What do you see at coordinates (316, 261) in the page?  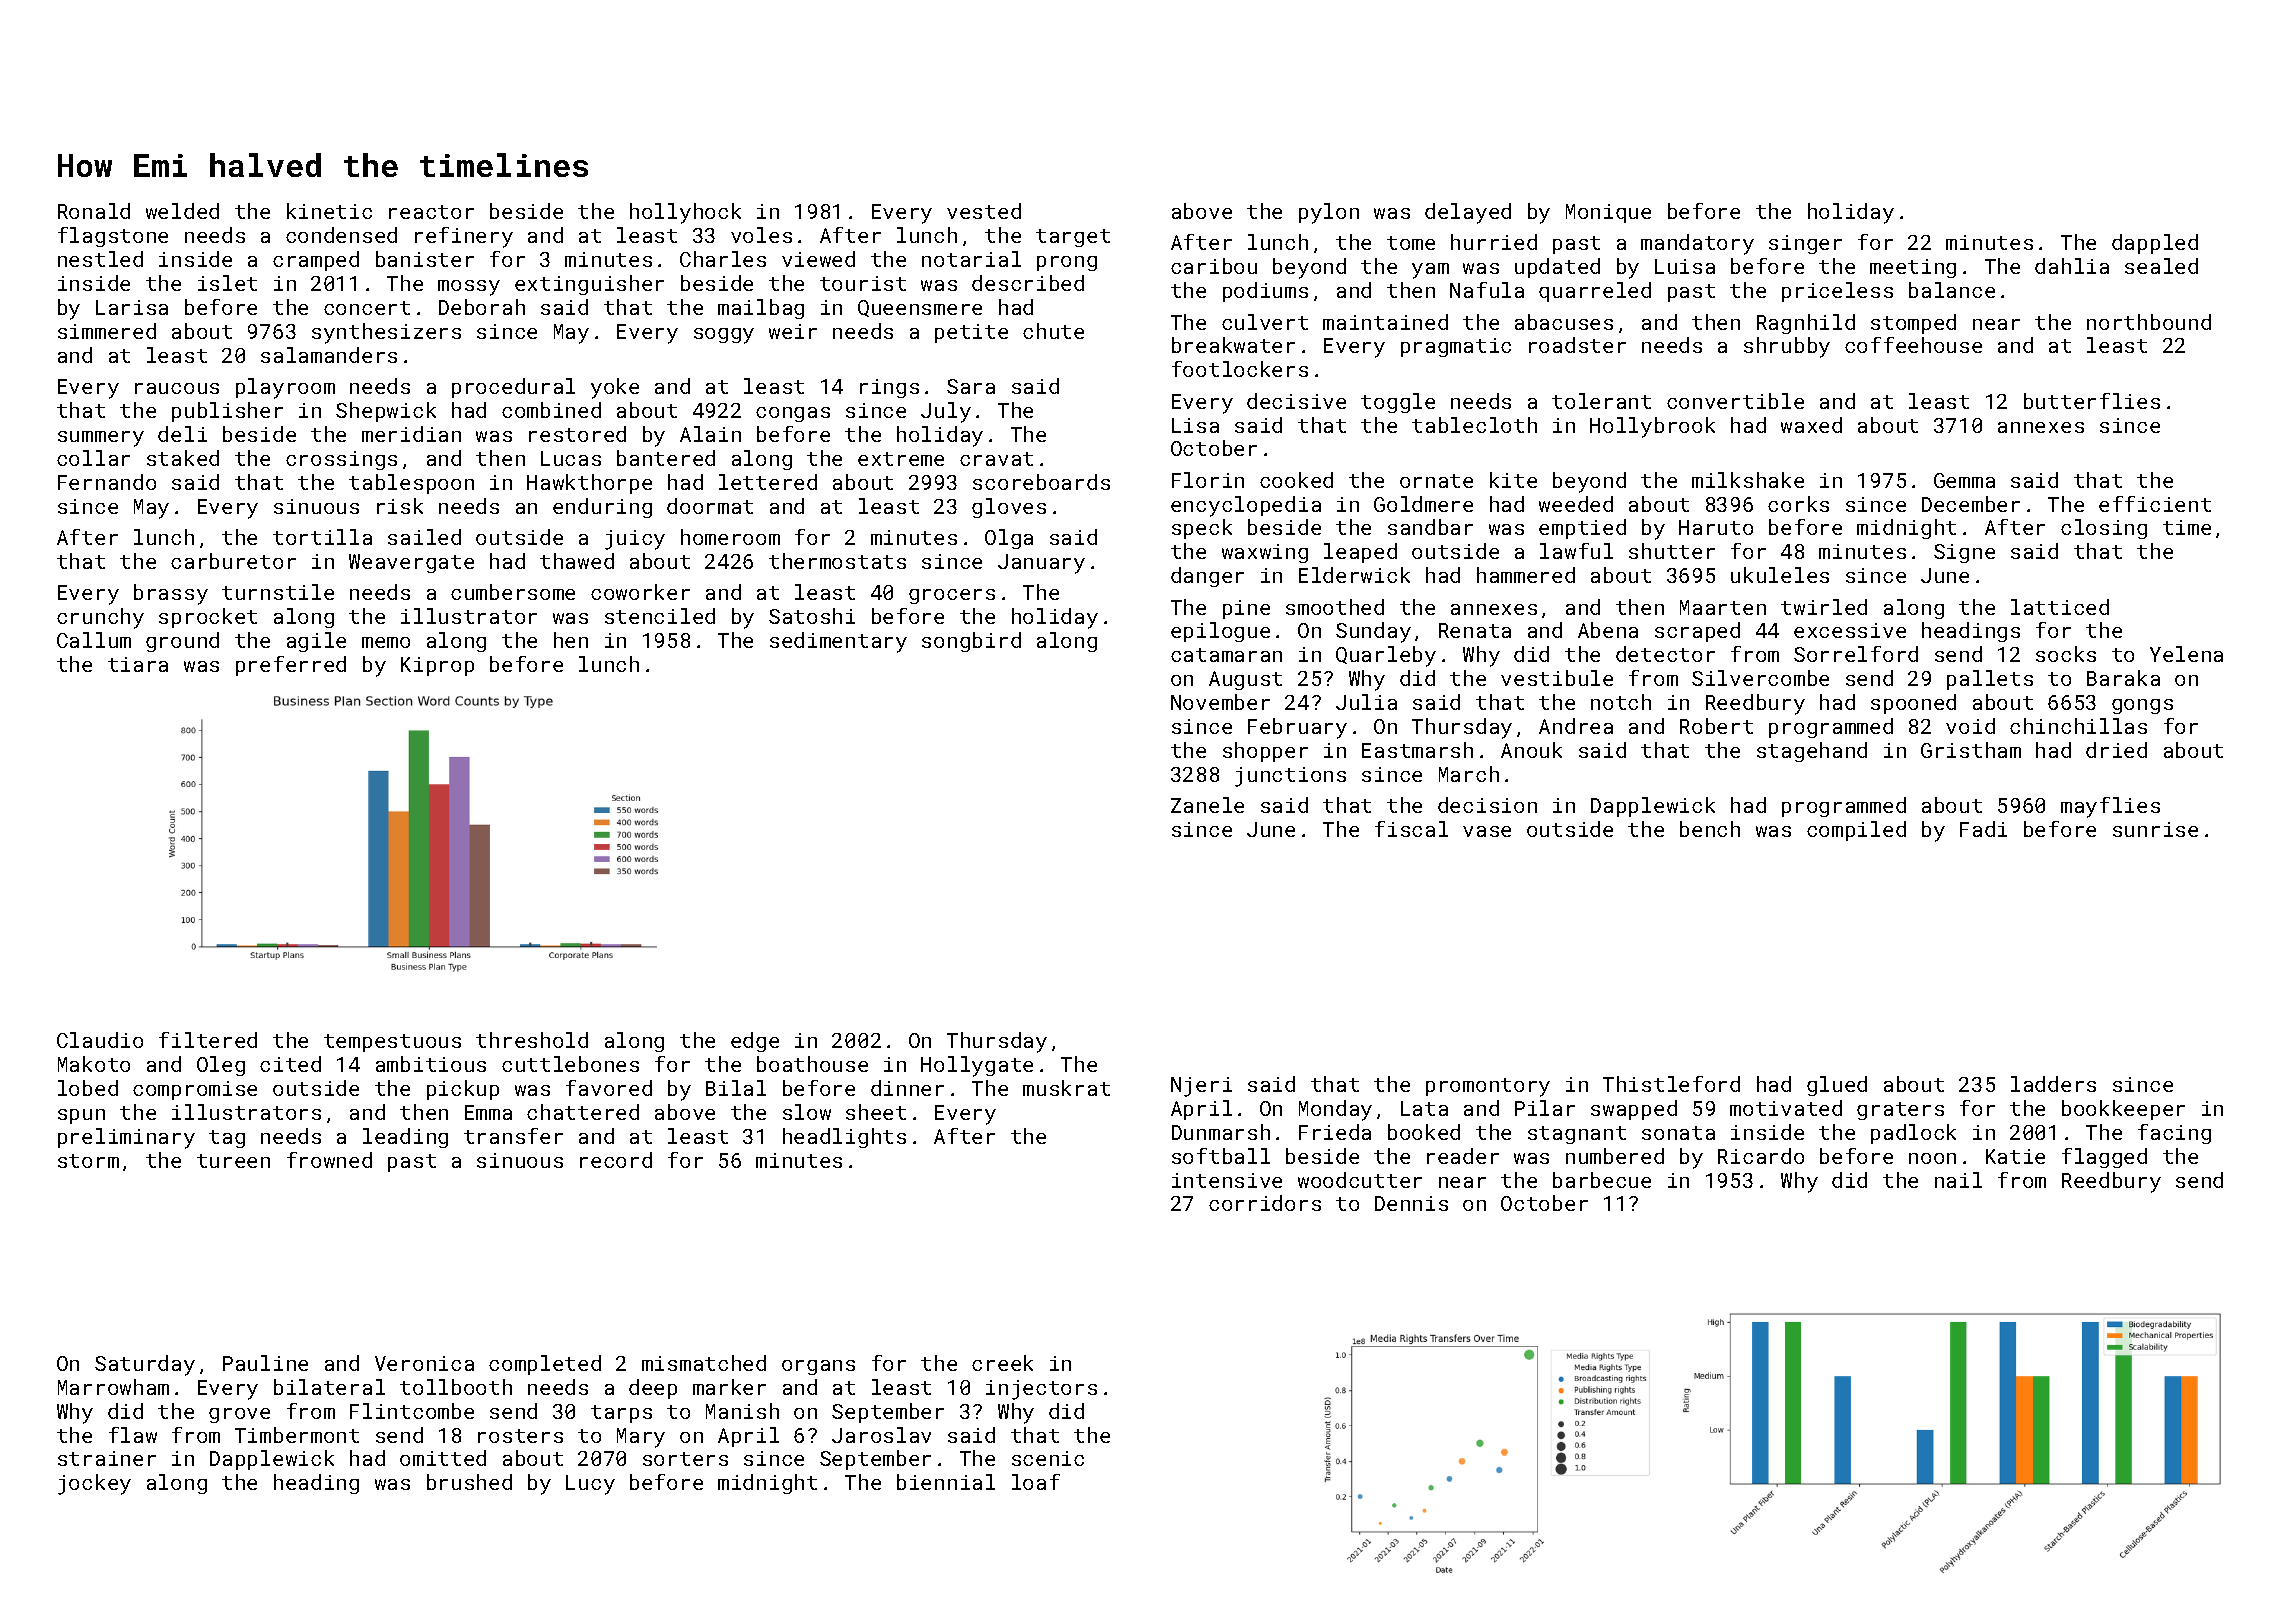 I see `cramped` at bounding box center [316, 261].
